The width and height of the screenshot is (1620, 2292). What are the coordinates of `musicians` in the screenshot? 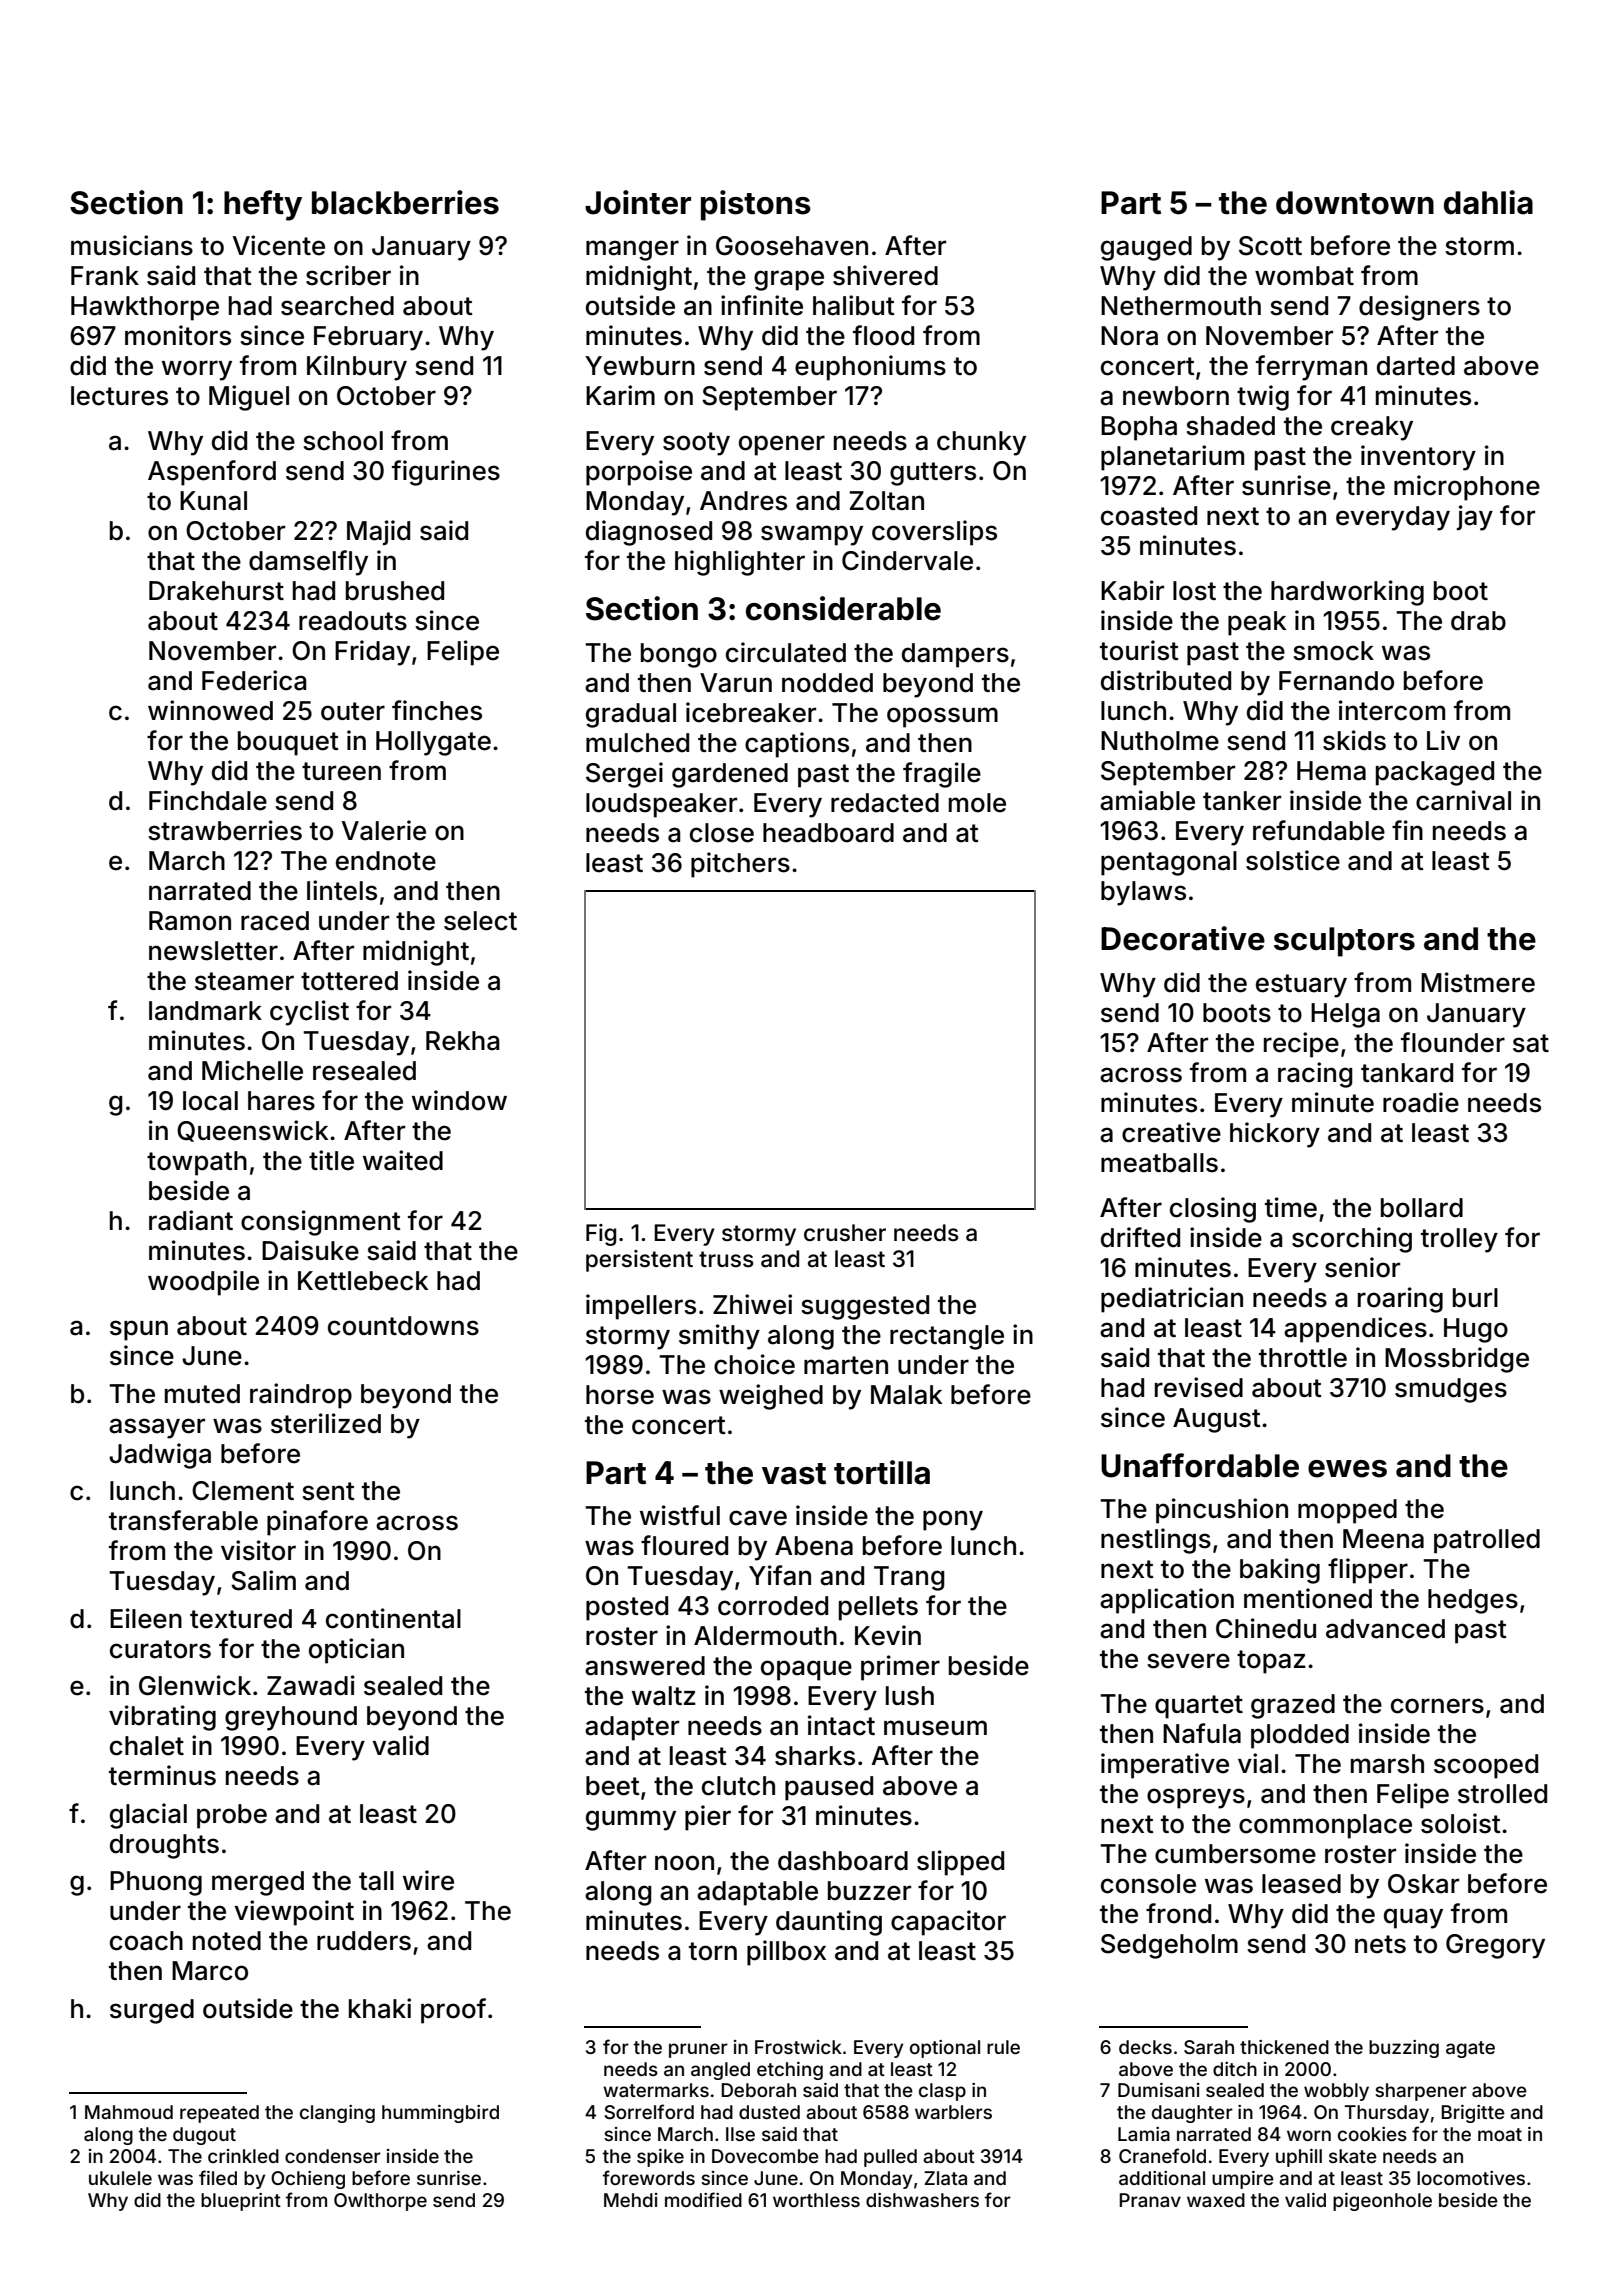 It's located at (132, 245).
